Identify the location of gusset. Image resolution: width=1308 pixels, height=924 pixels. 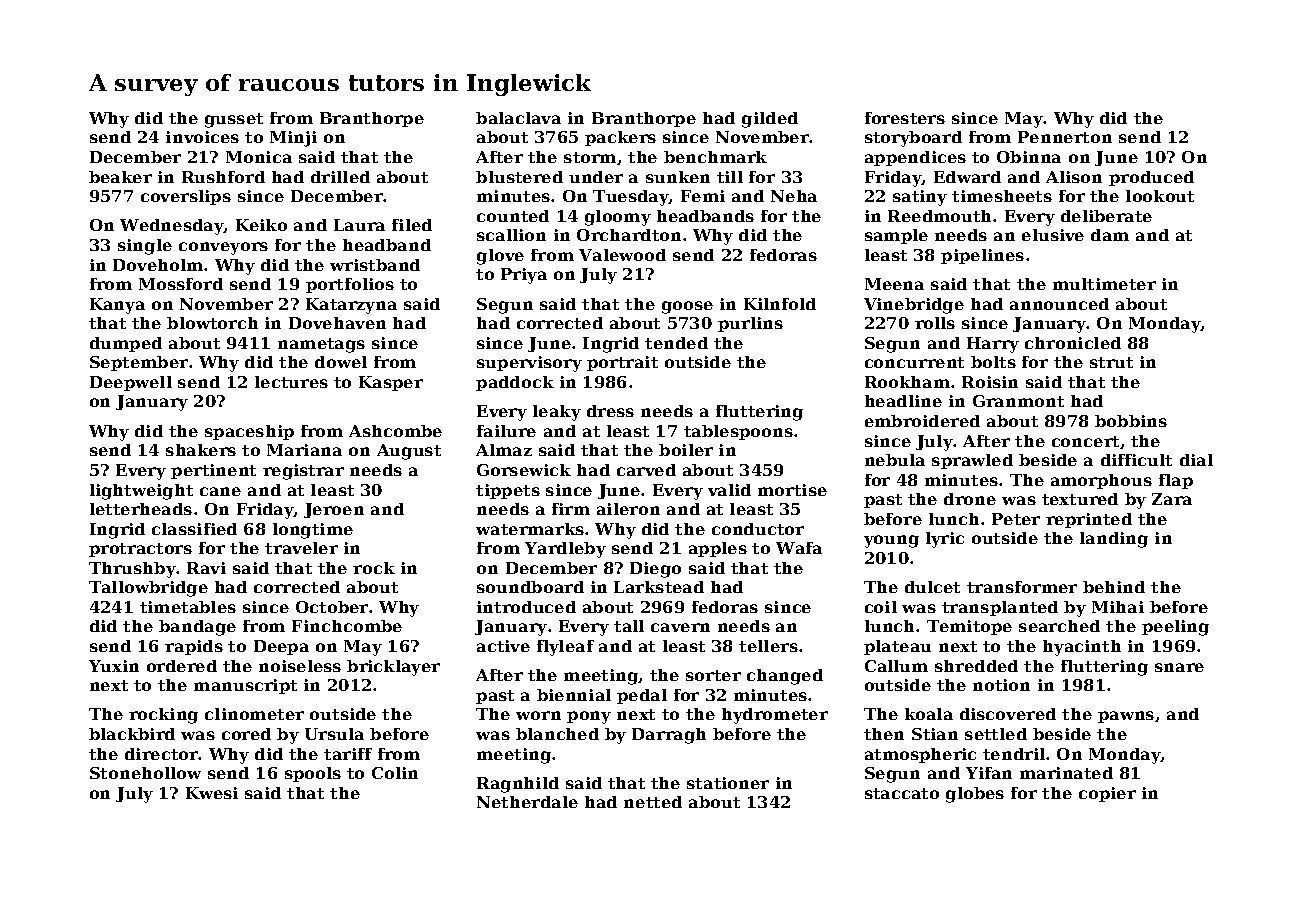
(234, 120).
